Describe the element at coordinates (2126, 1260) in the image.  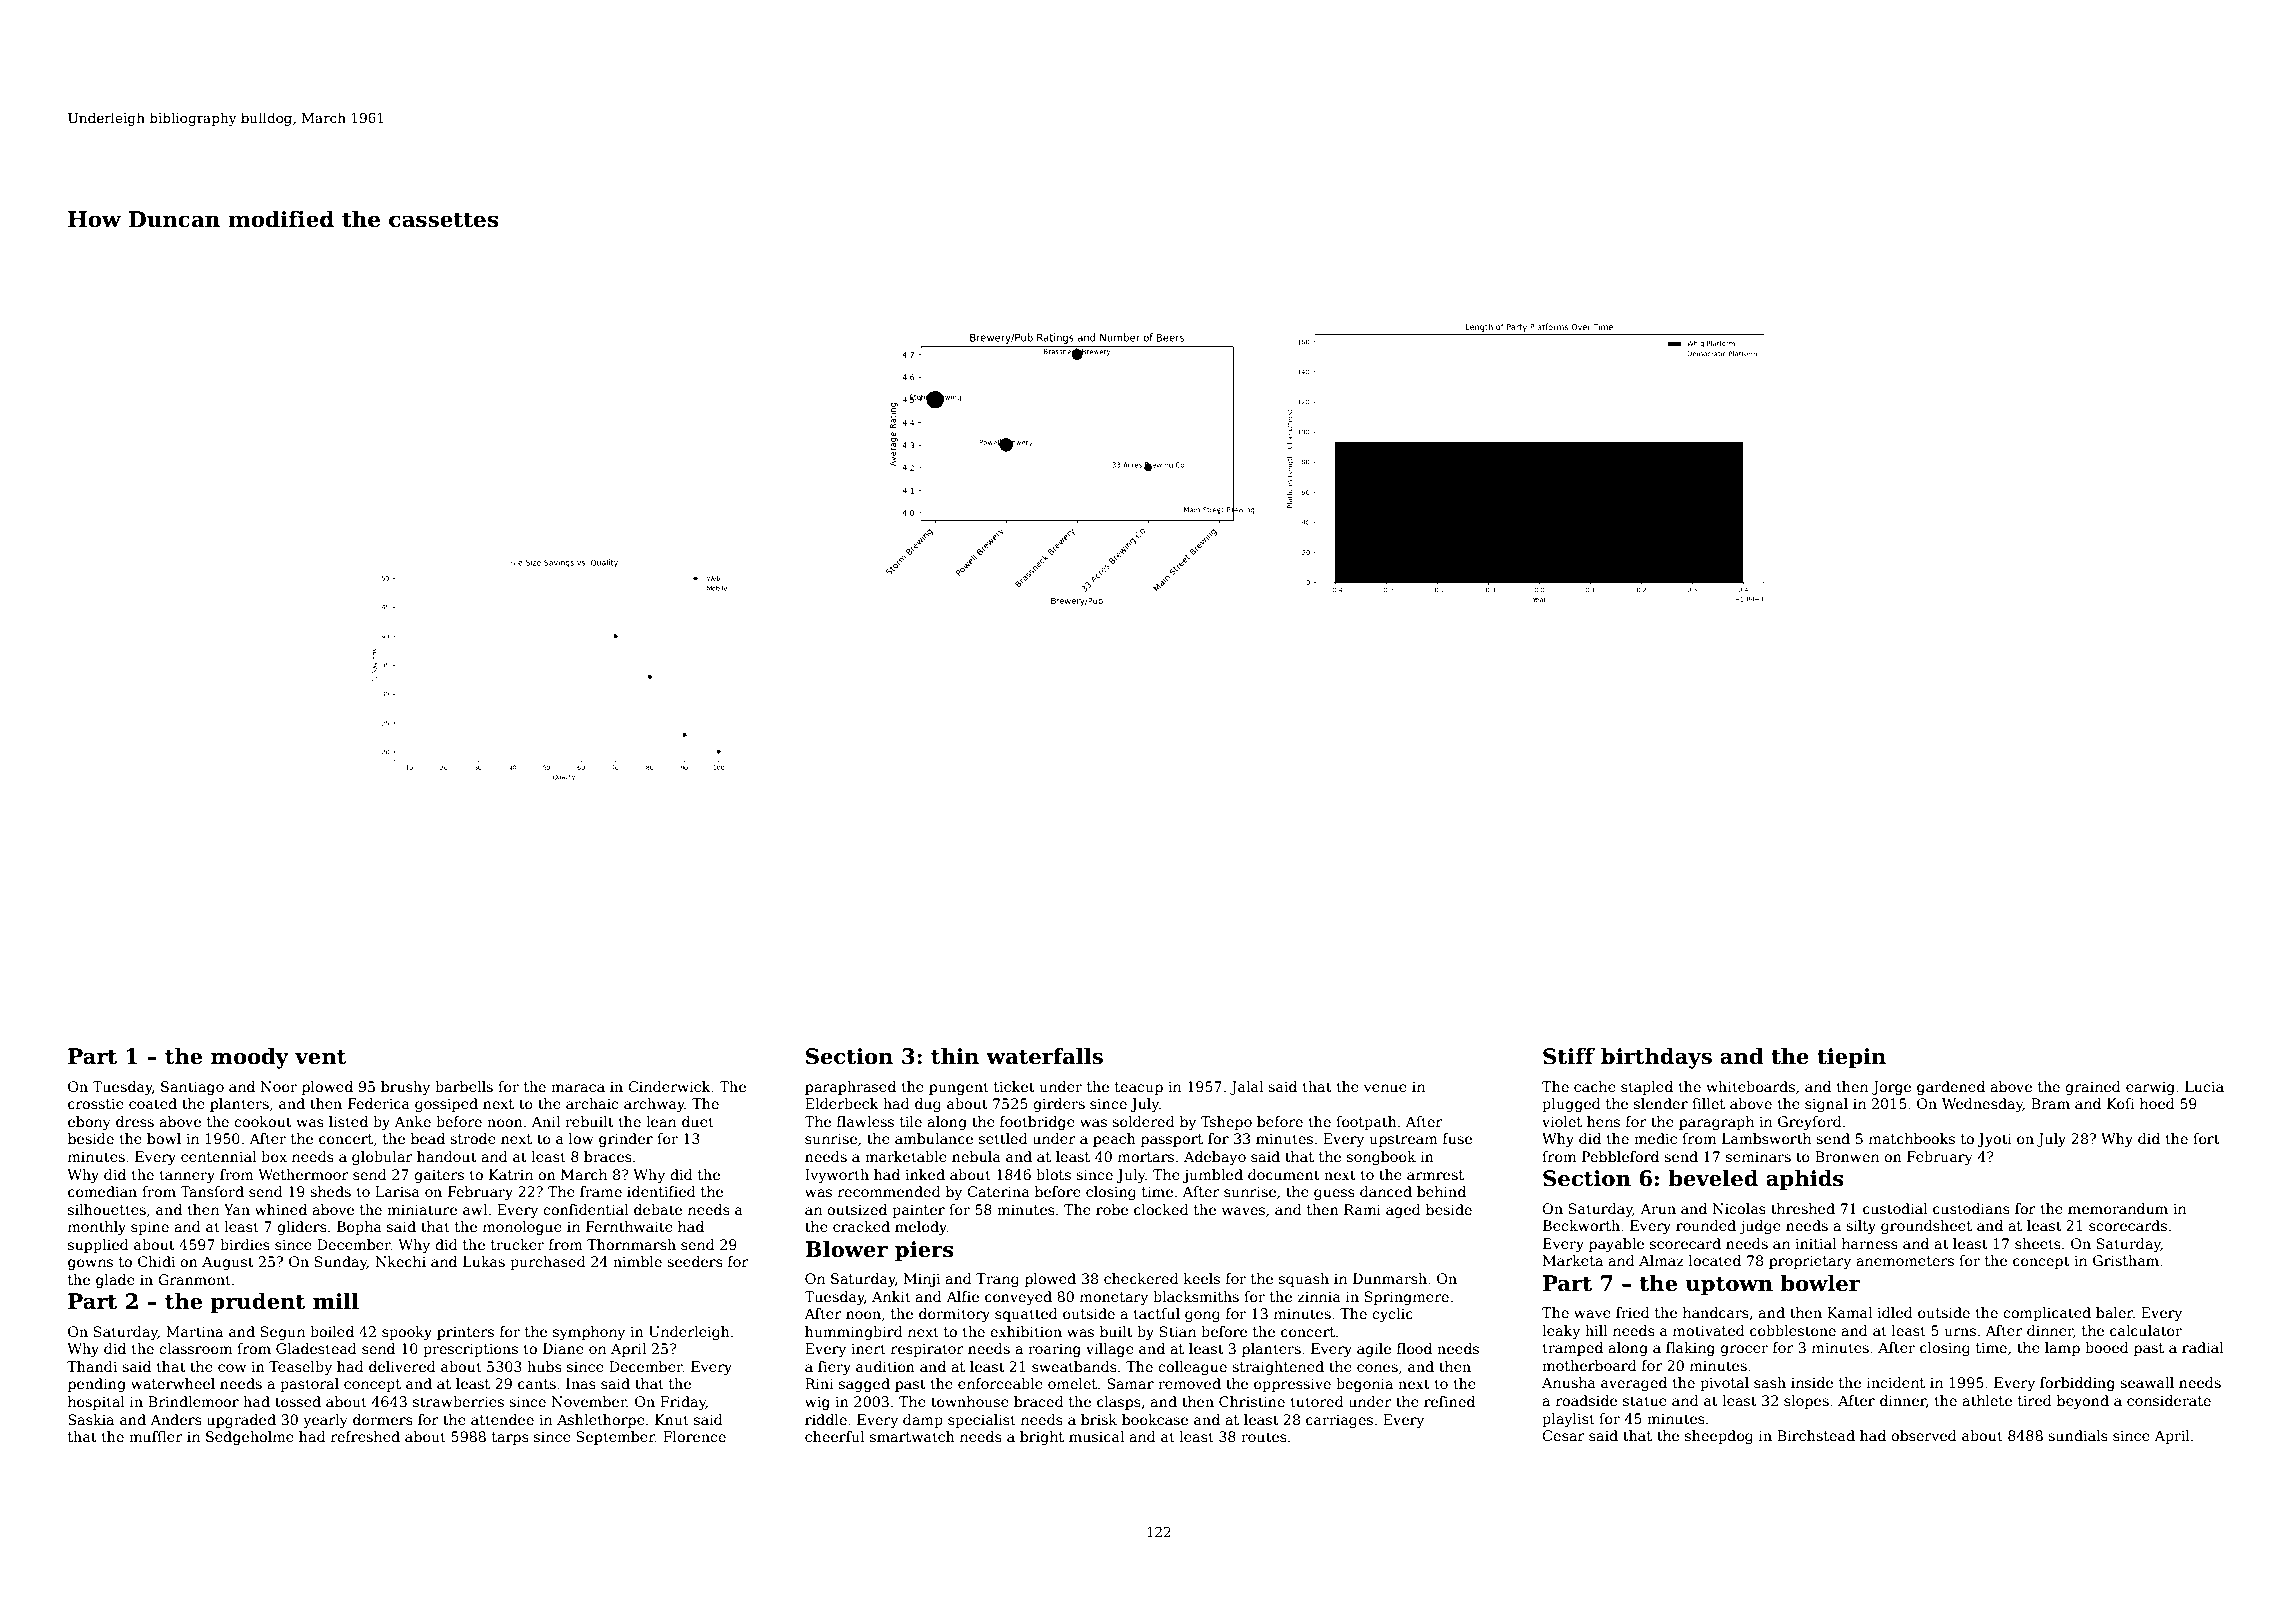
I see `Gristham` at that location.
